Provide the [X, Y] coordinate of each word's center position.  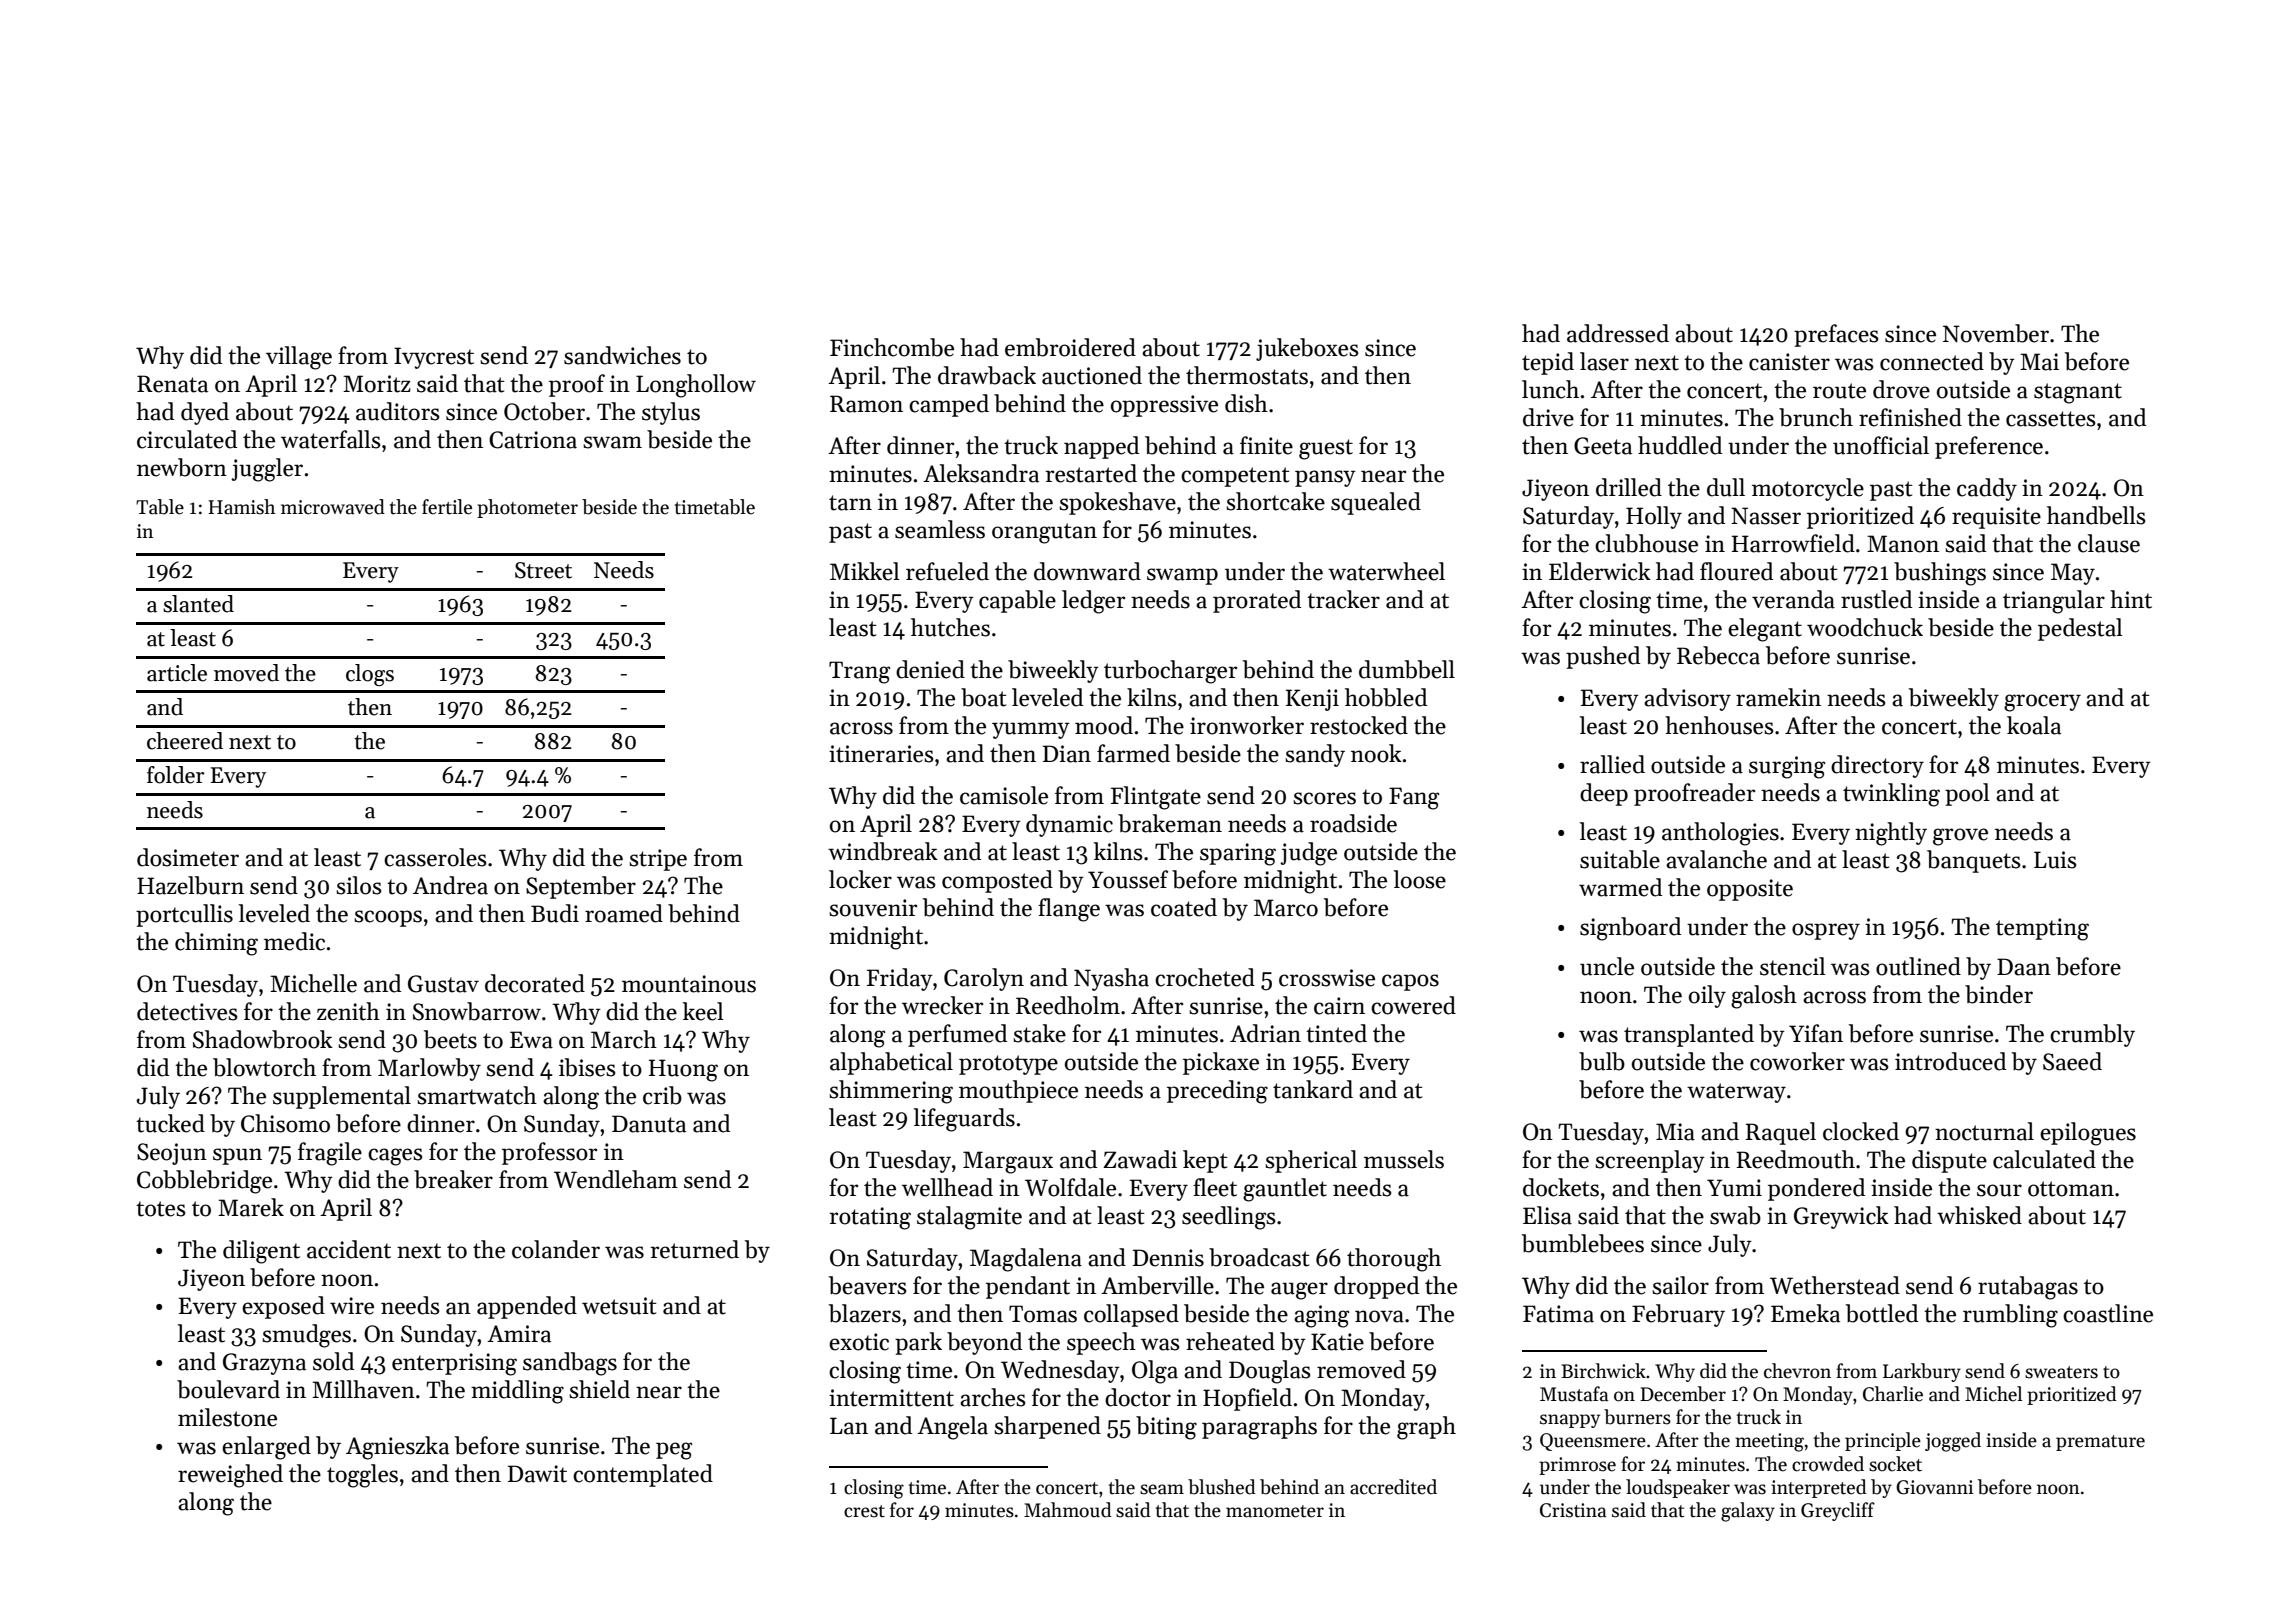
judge [1308, 854]
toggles [362, 1476]
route [1839, 391]
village [299, 358]
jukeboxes [1307, 349]
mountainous [689, 984]
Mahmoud [1068, 1510]
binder [1999, 994]
